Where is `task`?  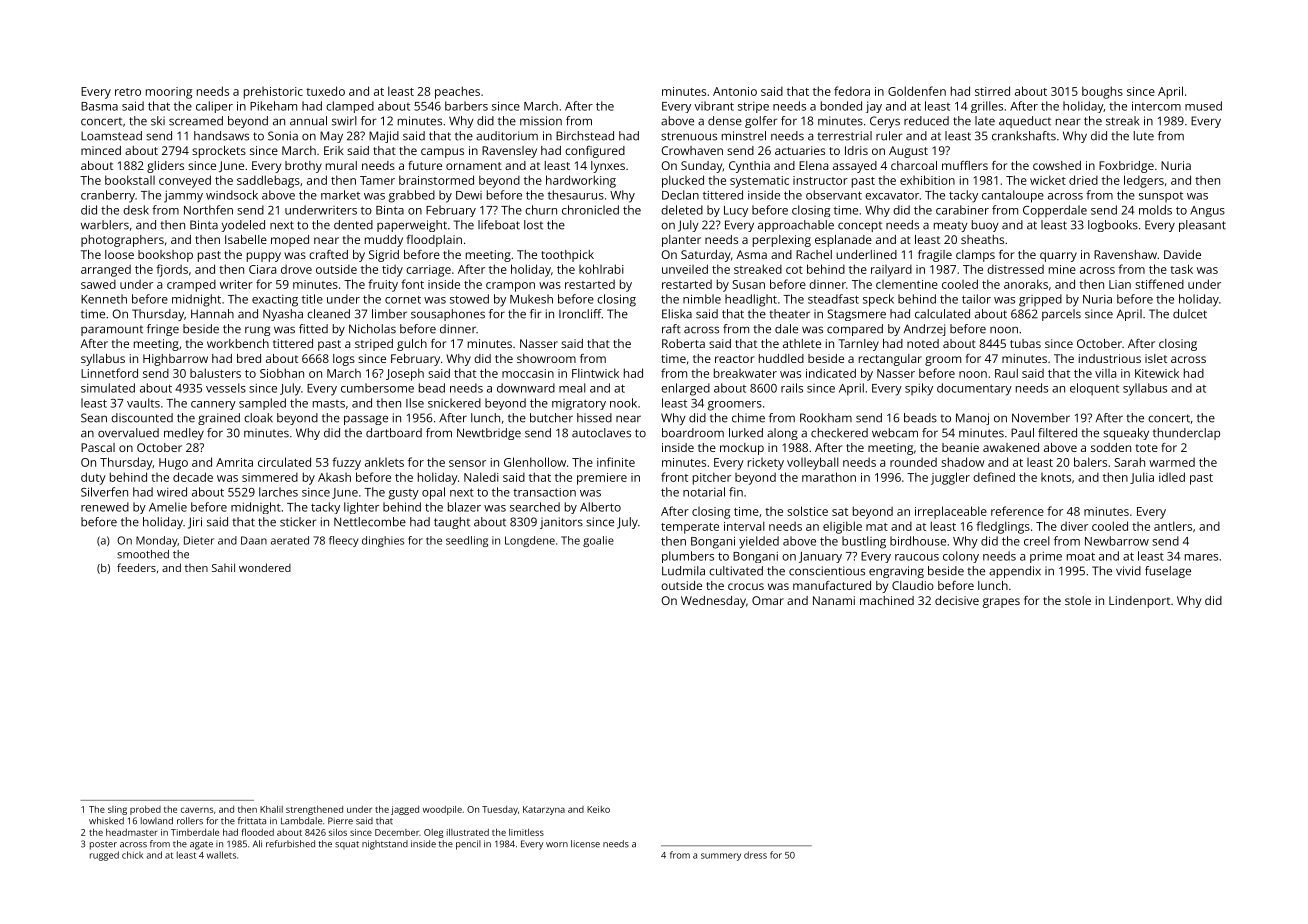 task is located at coordinates (1181, 269).
